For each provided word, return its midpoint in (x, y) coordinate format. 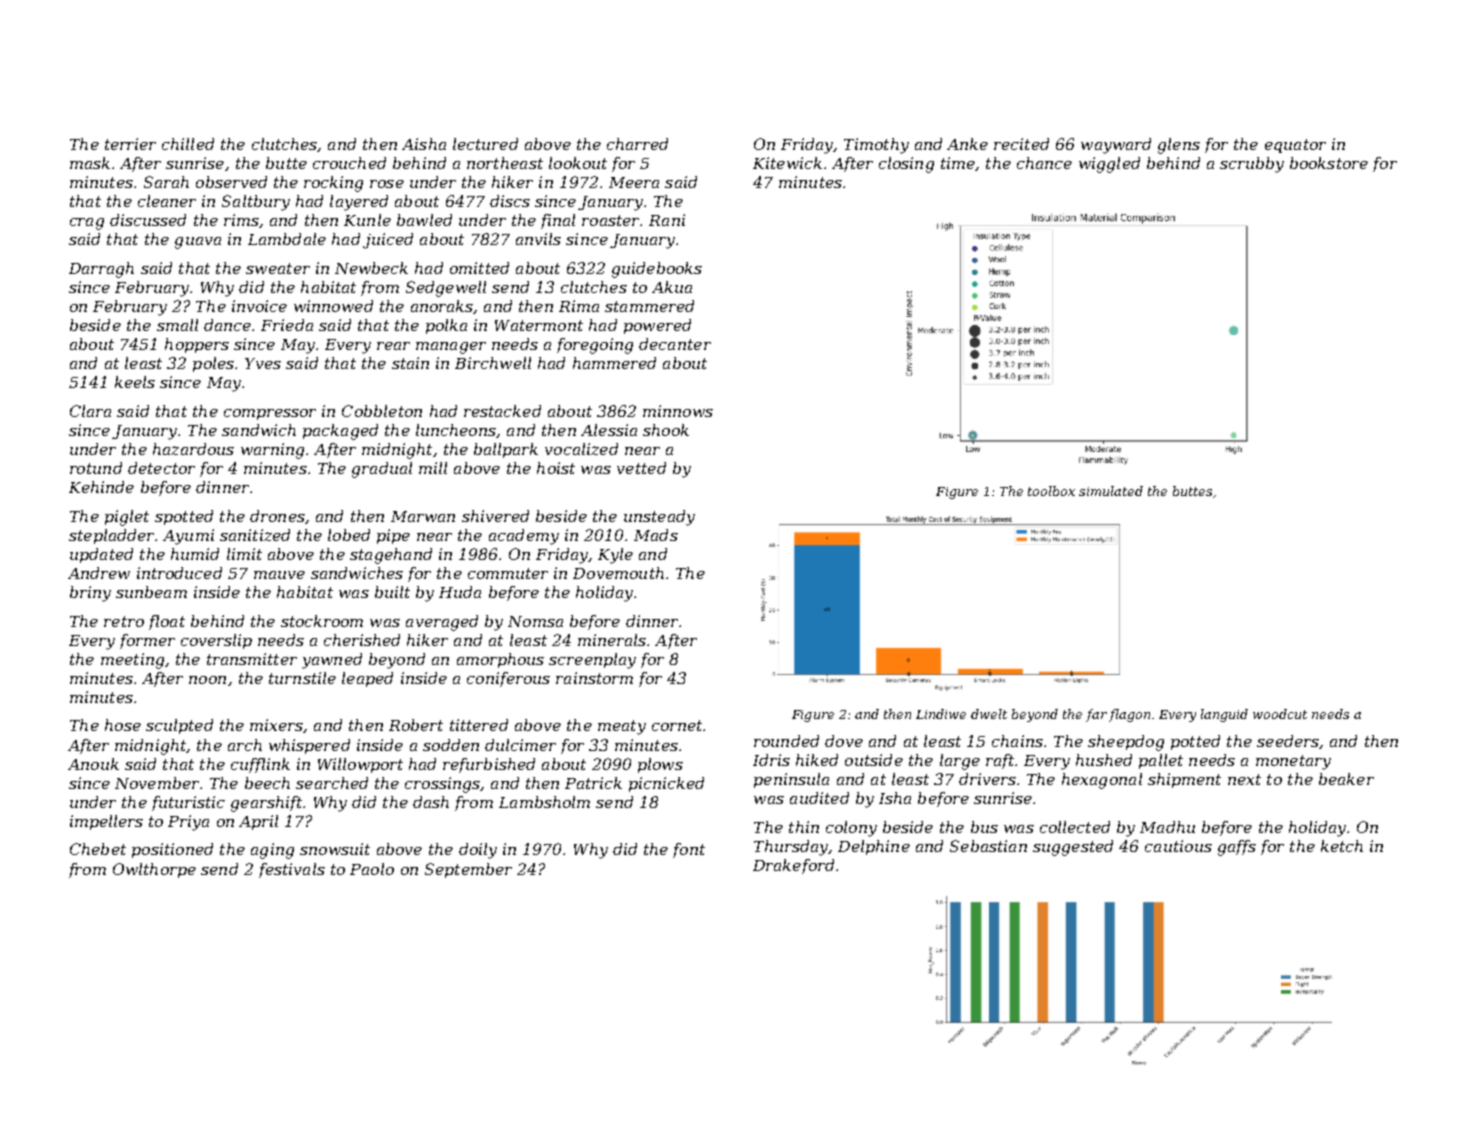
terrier (130, 144)
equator (1295, 146)
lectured (485, 144)
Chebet (98, 849)
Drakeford (793, 866)
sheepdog (1126, 743)
